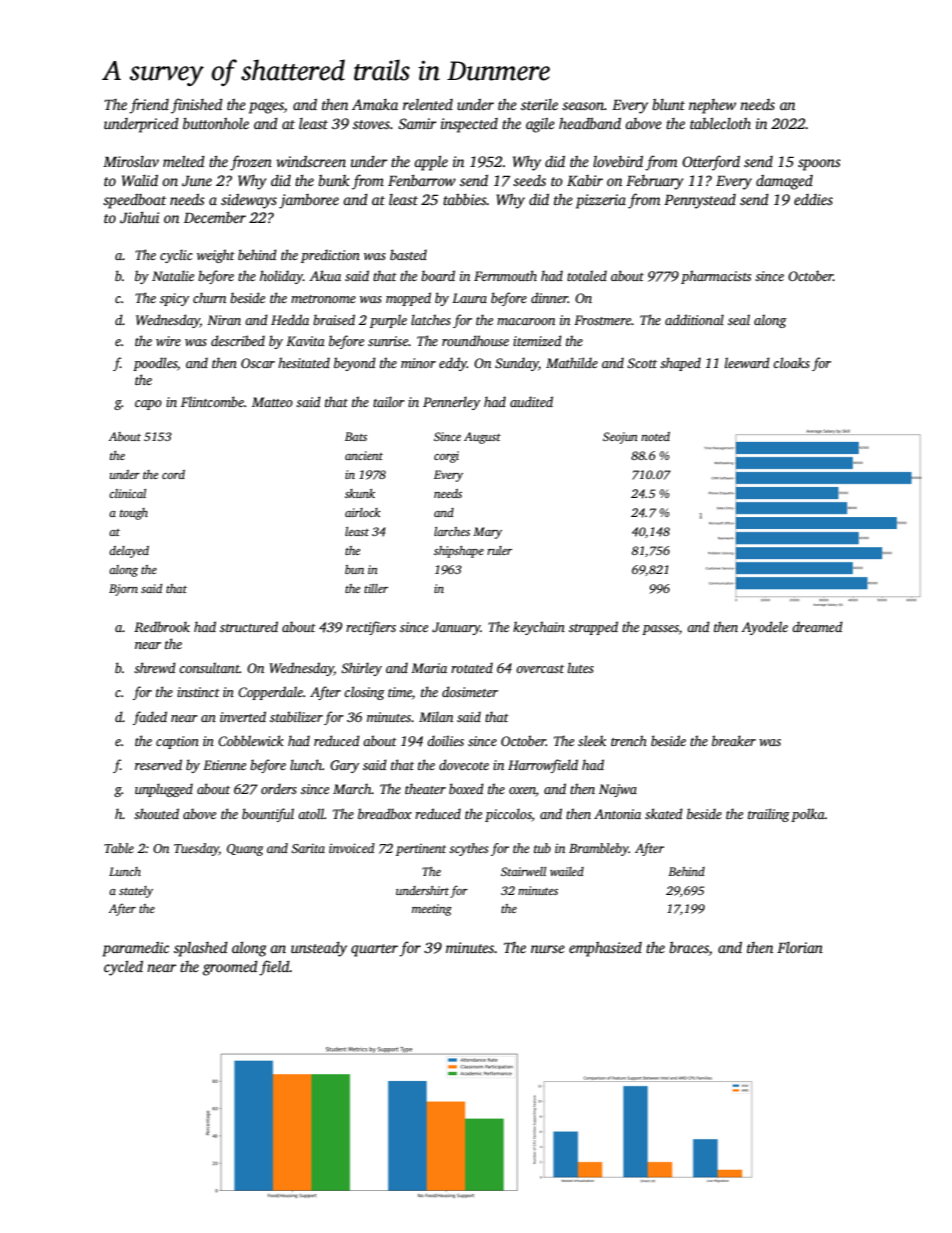 The height and width of the screenshot is (1233, 952). Describe the element at coordinates (149, 106) in the screenshot. I see `friend` at that location.
